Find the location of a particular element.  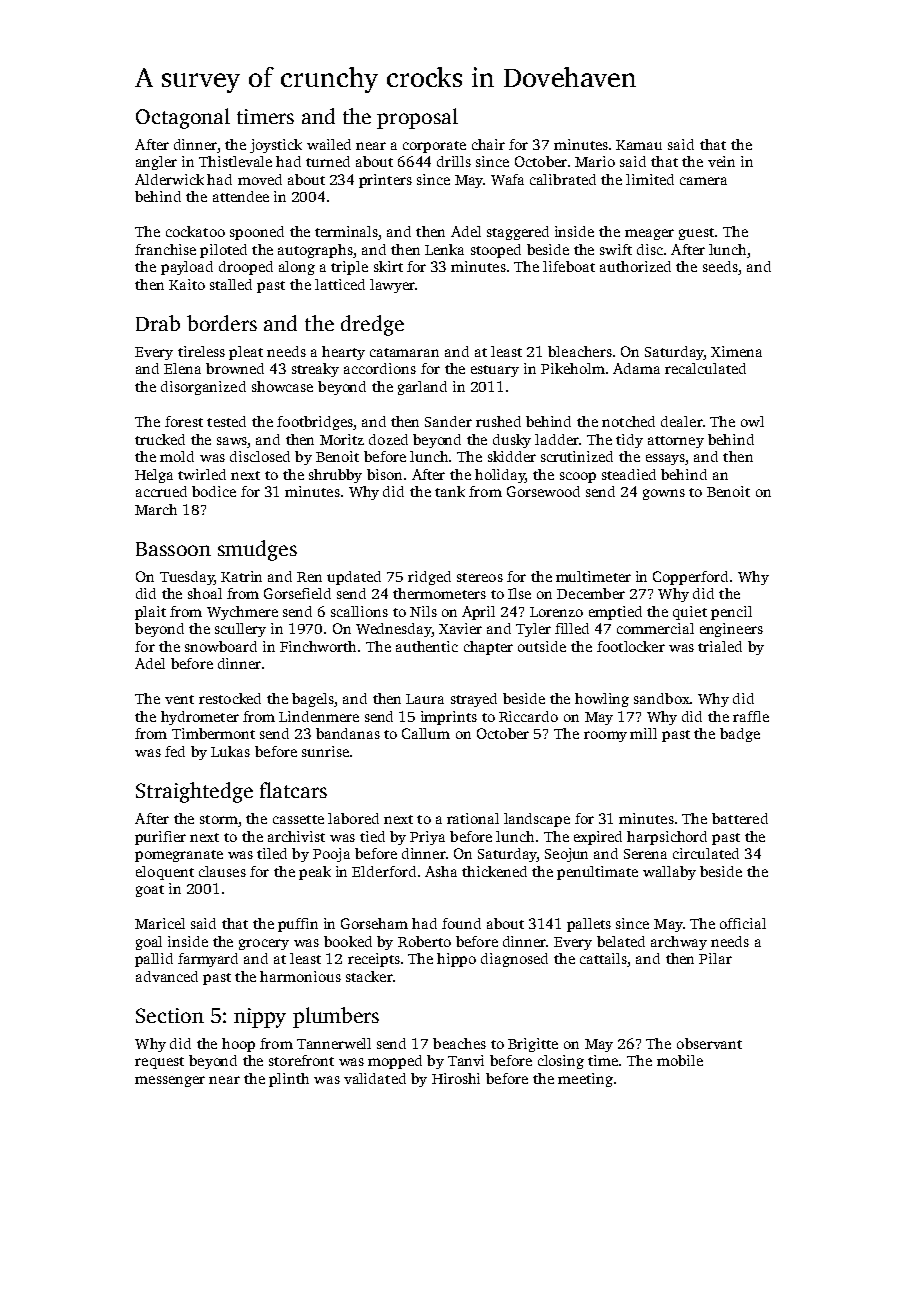

lifeboat is located at coordinates (569, 266).
